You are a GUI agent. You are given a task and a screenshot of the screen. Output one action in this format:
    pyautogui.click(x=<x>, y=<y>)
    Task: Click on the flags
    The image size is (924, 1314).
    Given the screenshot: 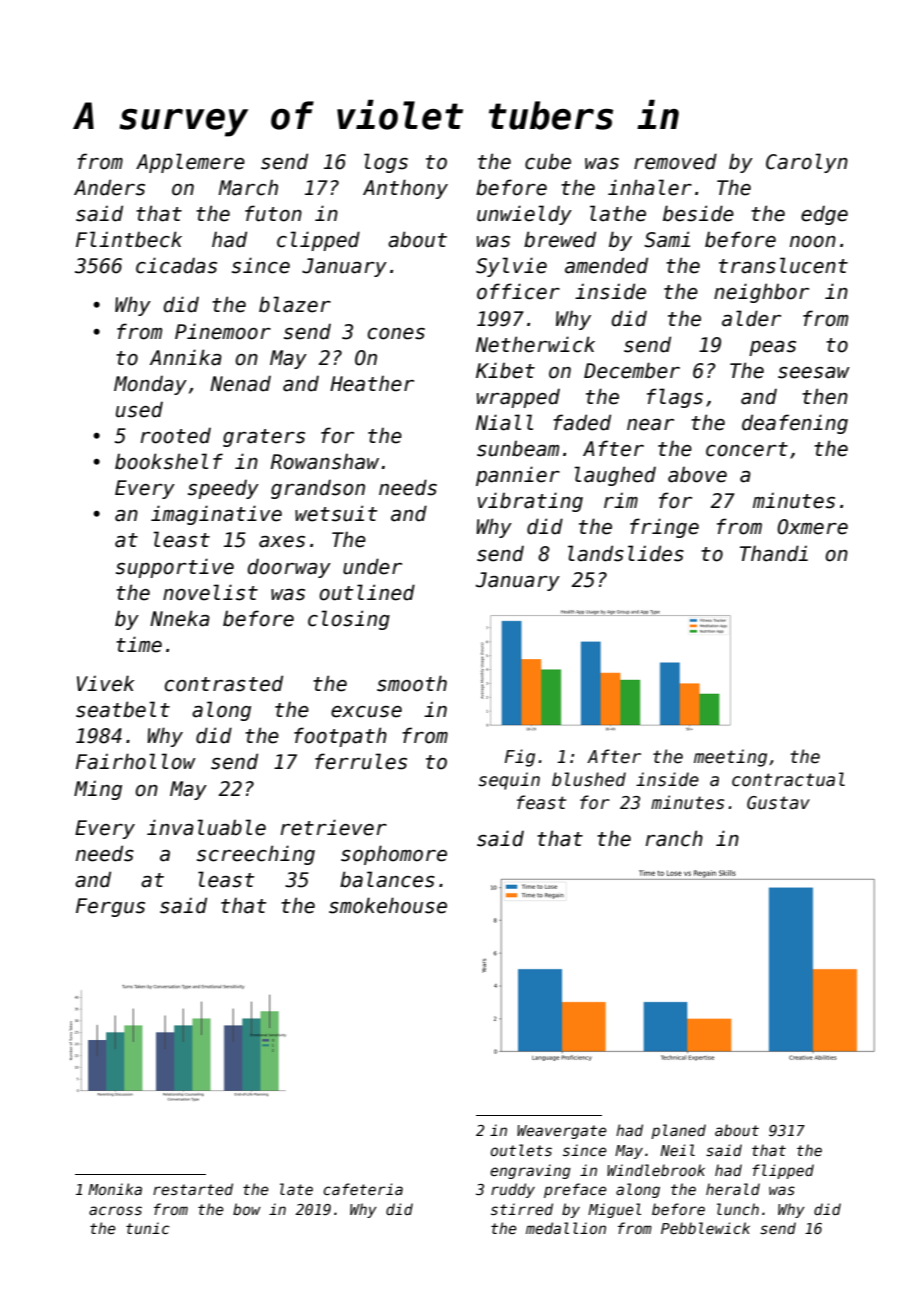 What is the action you would take?
    pyautogui.click(x=675, y=398)
